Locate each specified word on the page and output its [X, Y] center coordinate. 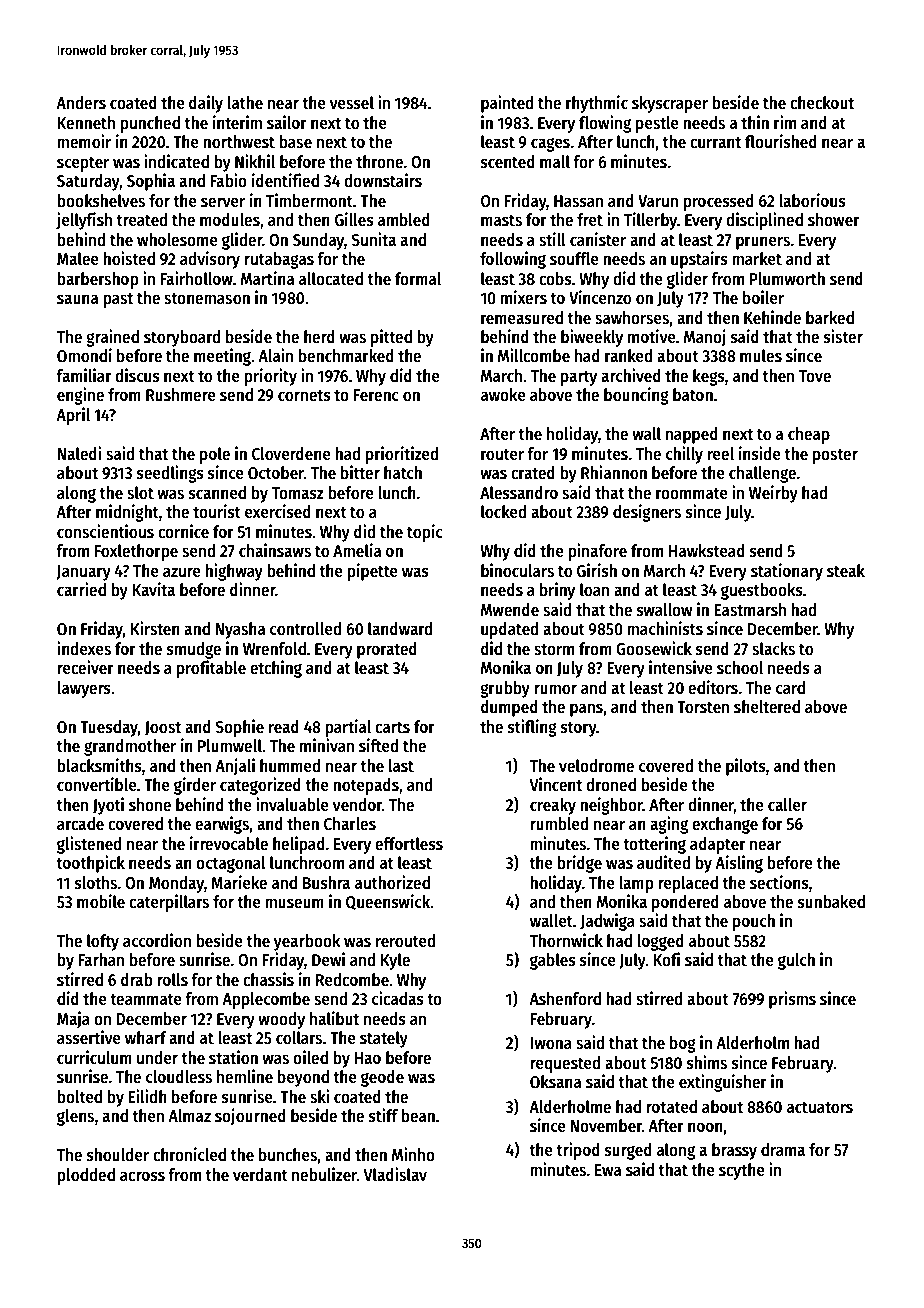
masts [501, 220]
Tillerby [650, 221]
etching [276, 669]
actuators [820, 1107]
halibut [334, 1018]
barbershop [98, 280]
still [552, 239]
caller [787, 804]
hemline [245, 1076]
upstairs [699, 260]
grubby [505, 689]
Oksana [555, 1082]
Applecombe [266, 1000]
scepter [83, 164]
